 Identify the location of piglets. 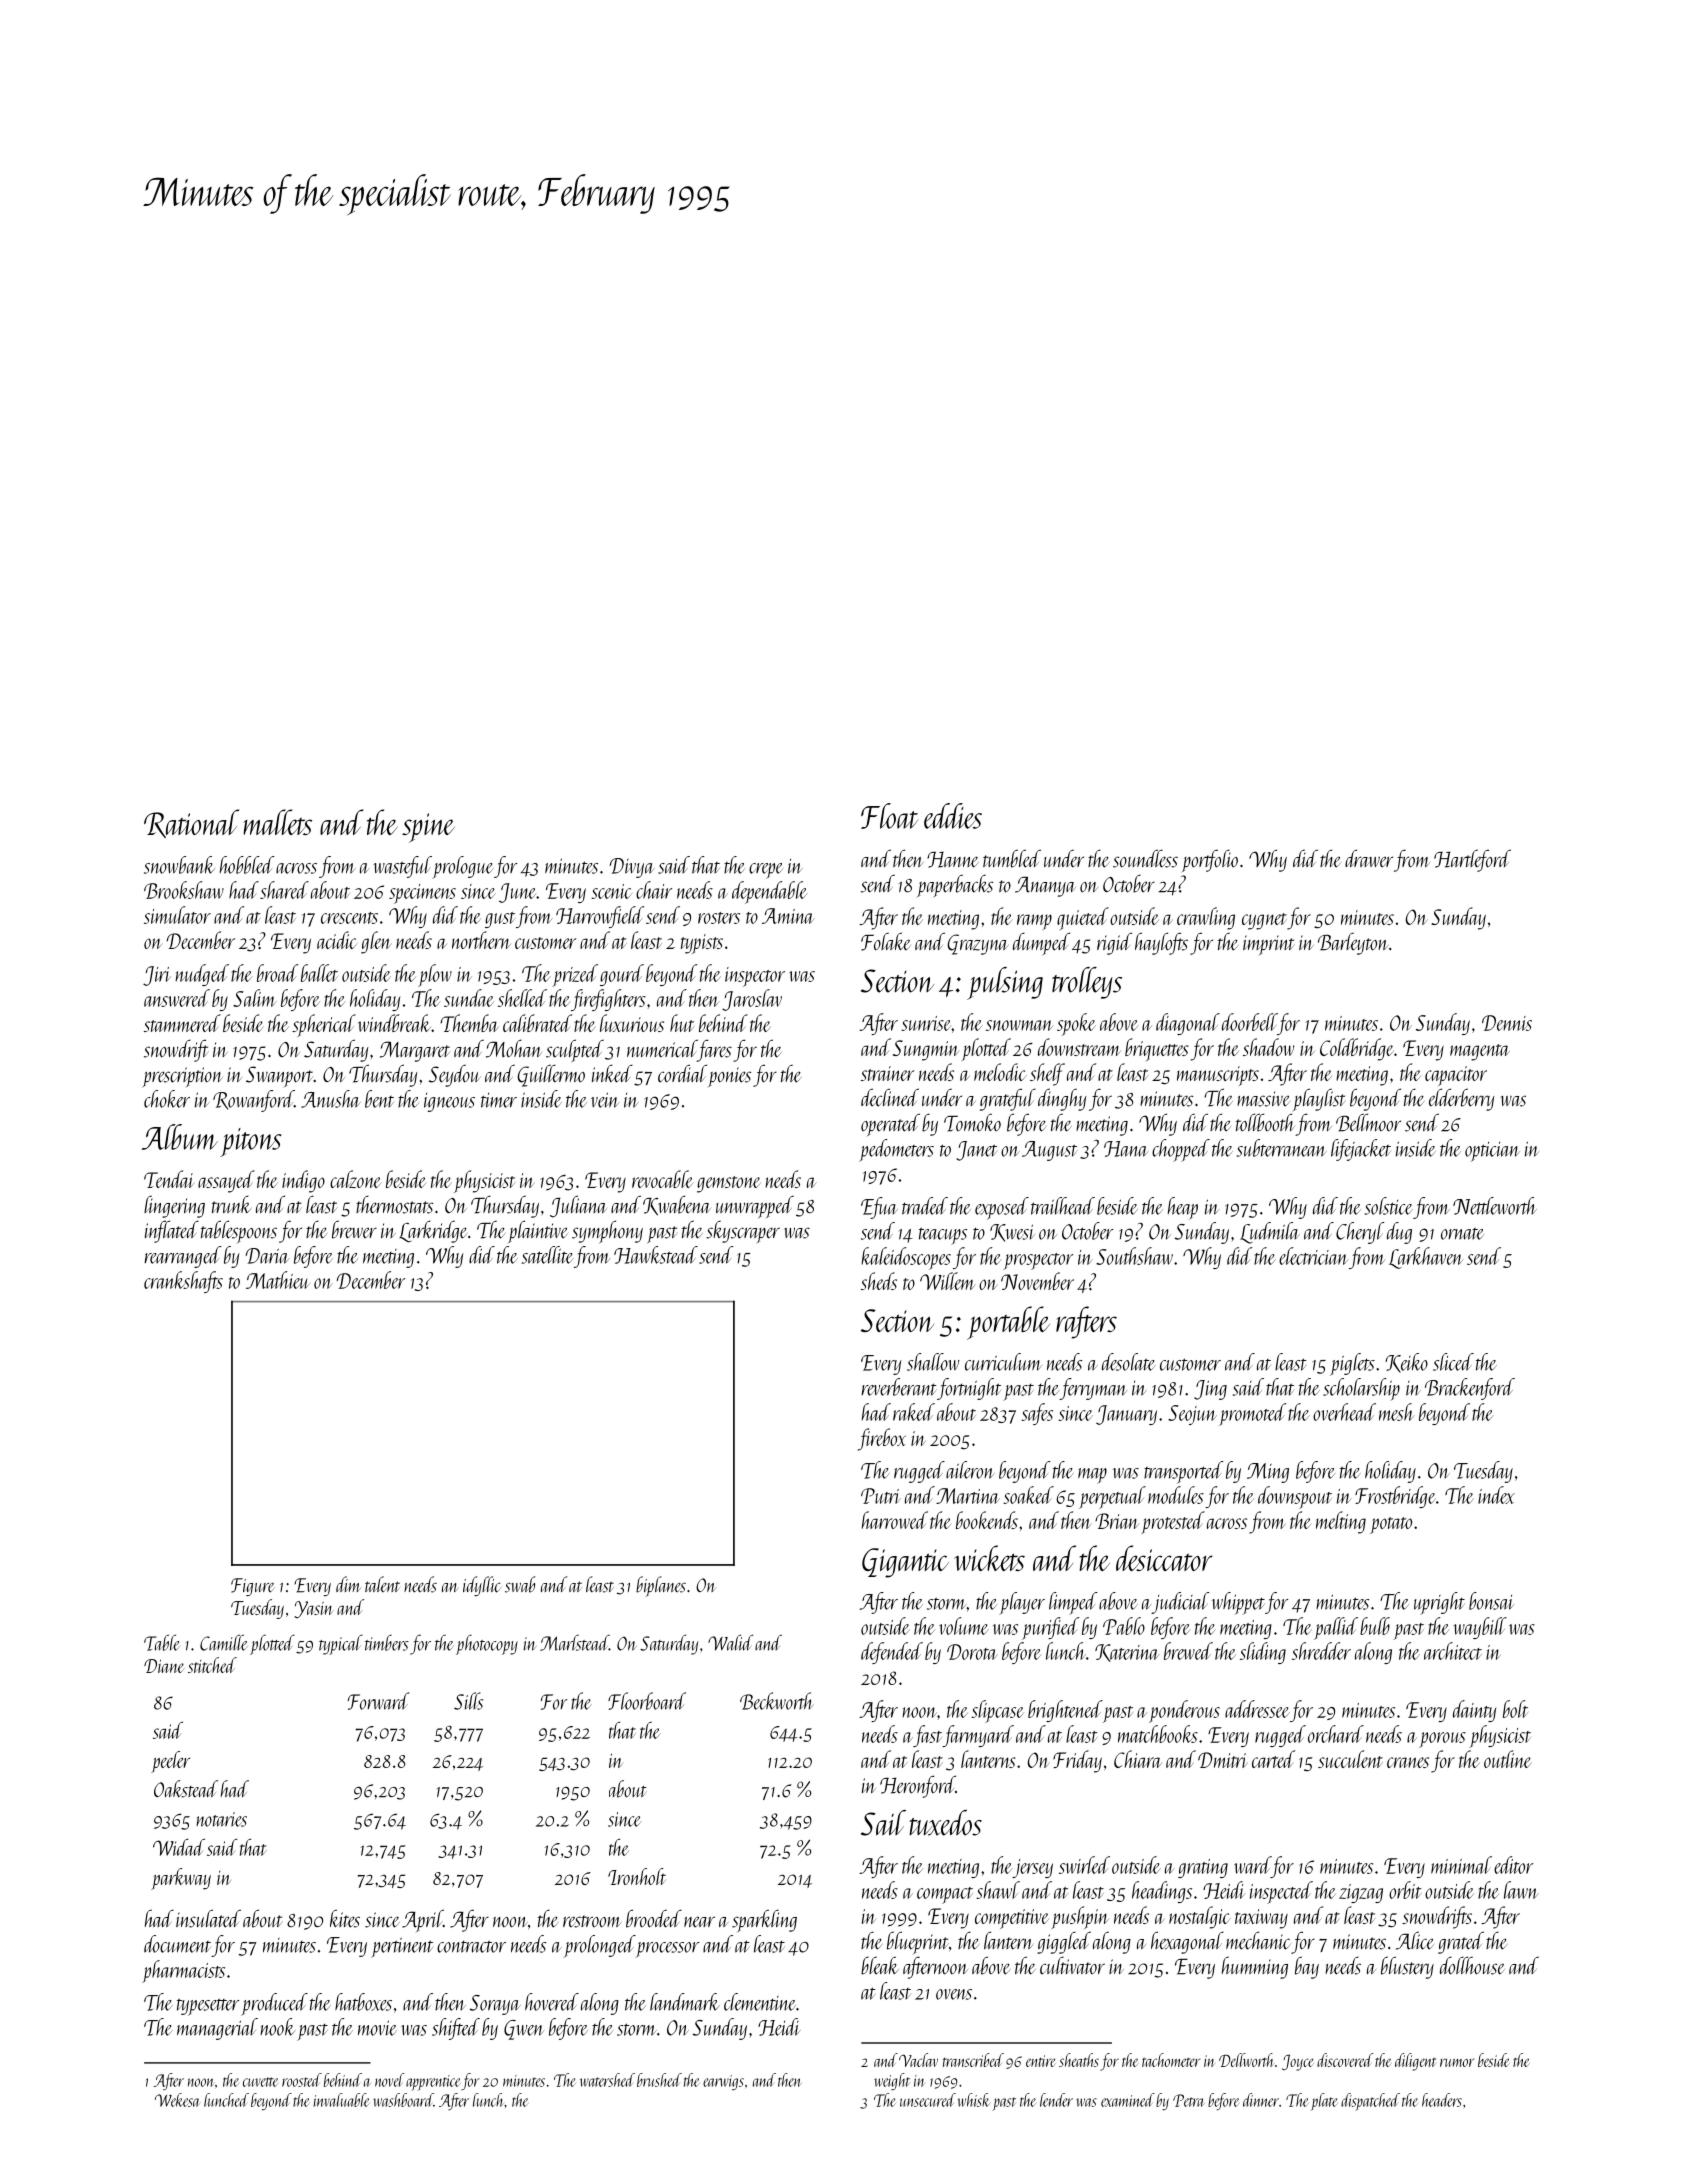
(1352, 1364).
